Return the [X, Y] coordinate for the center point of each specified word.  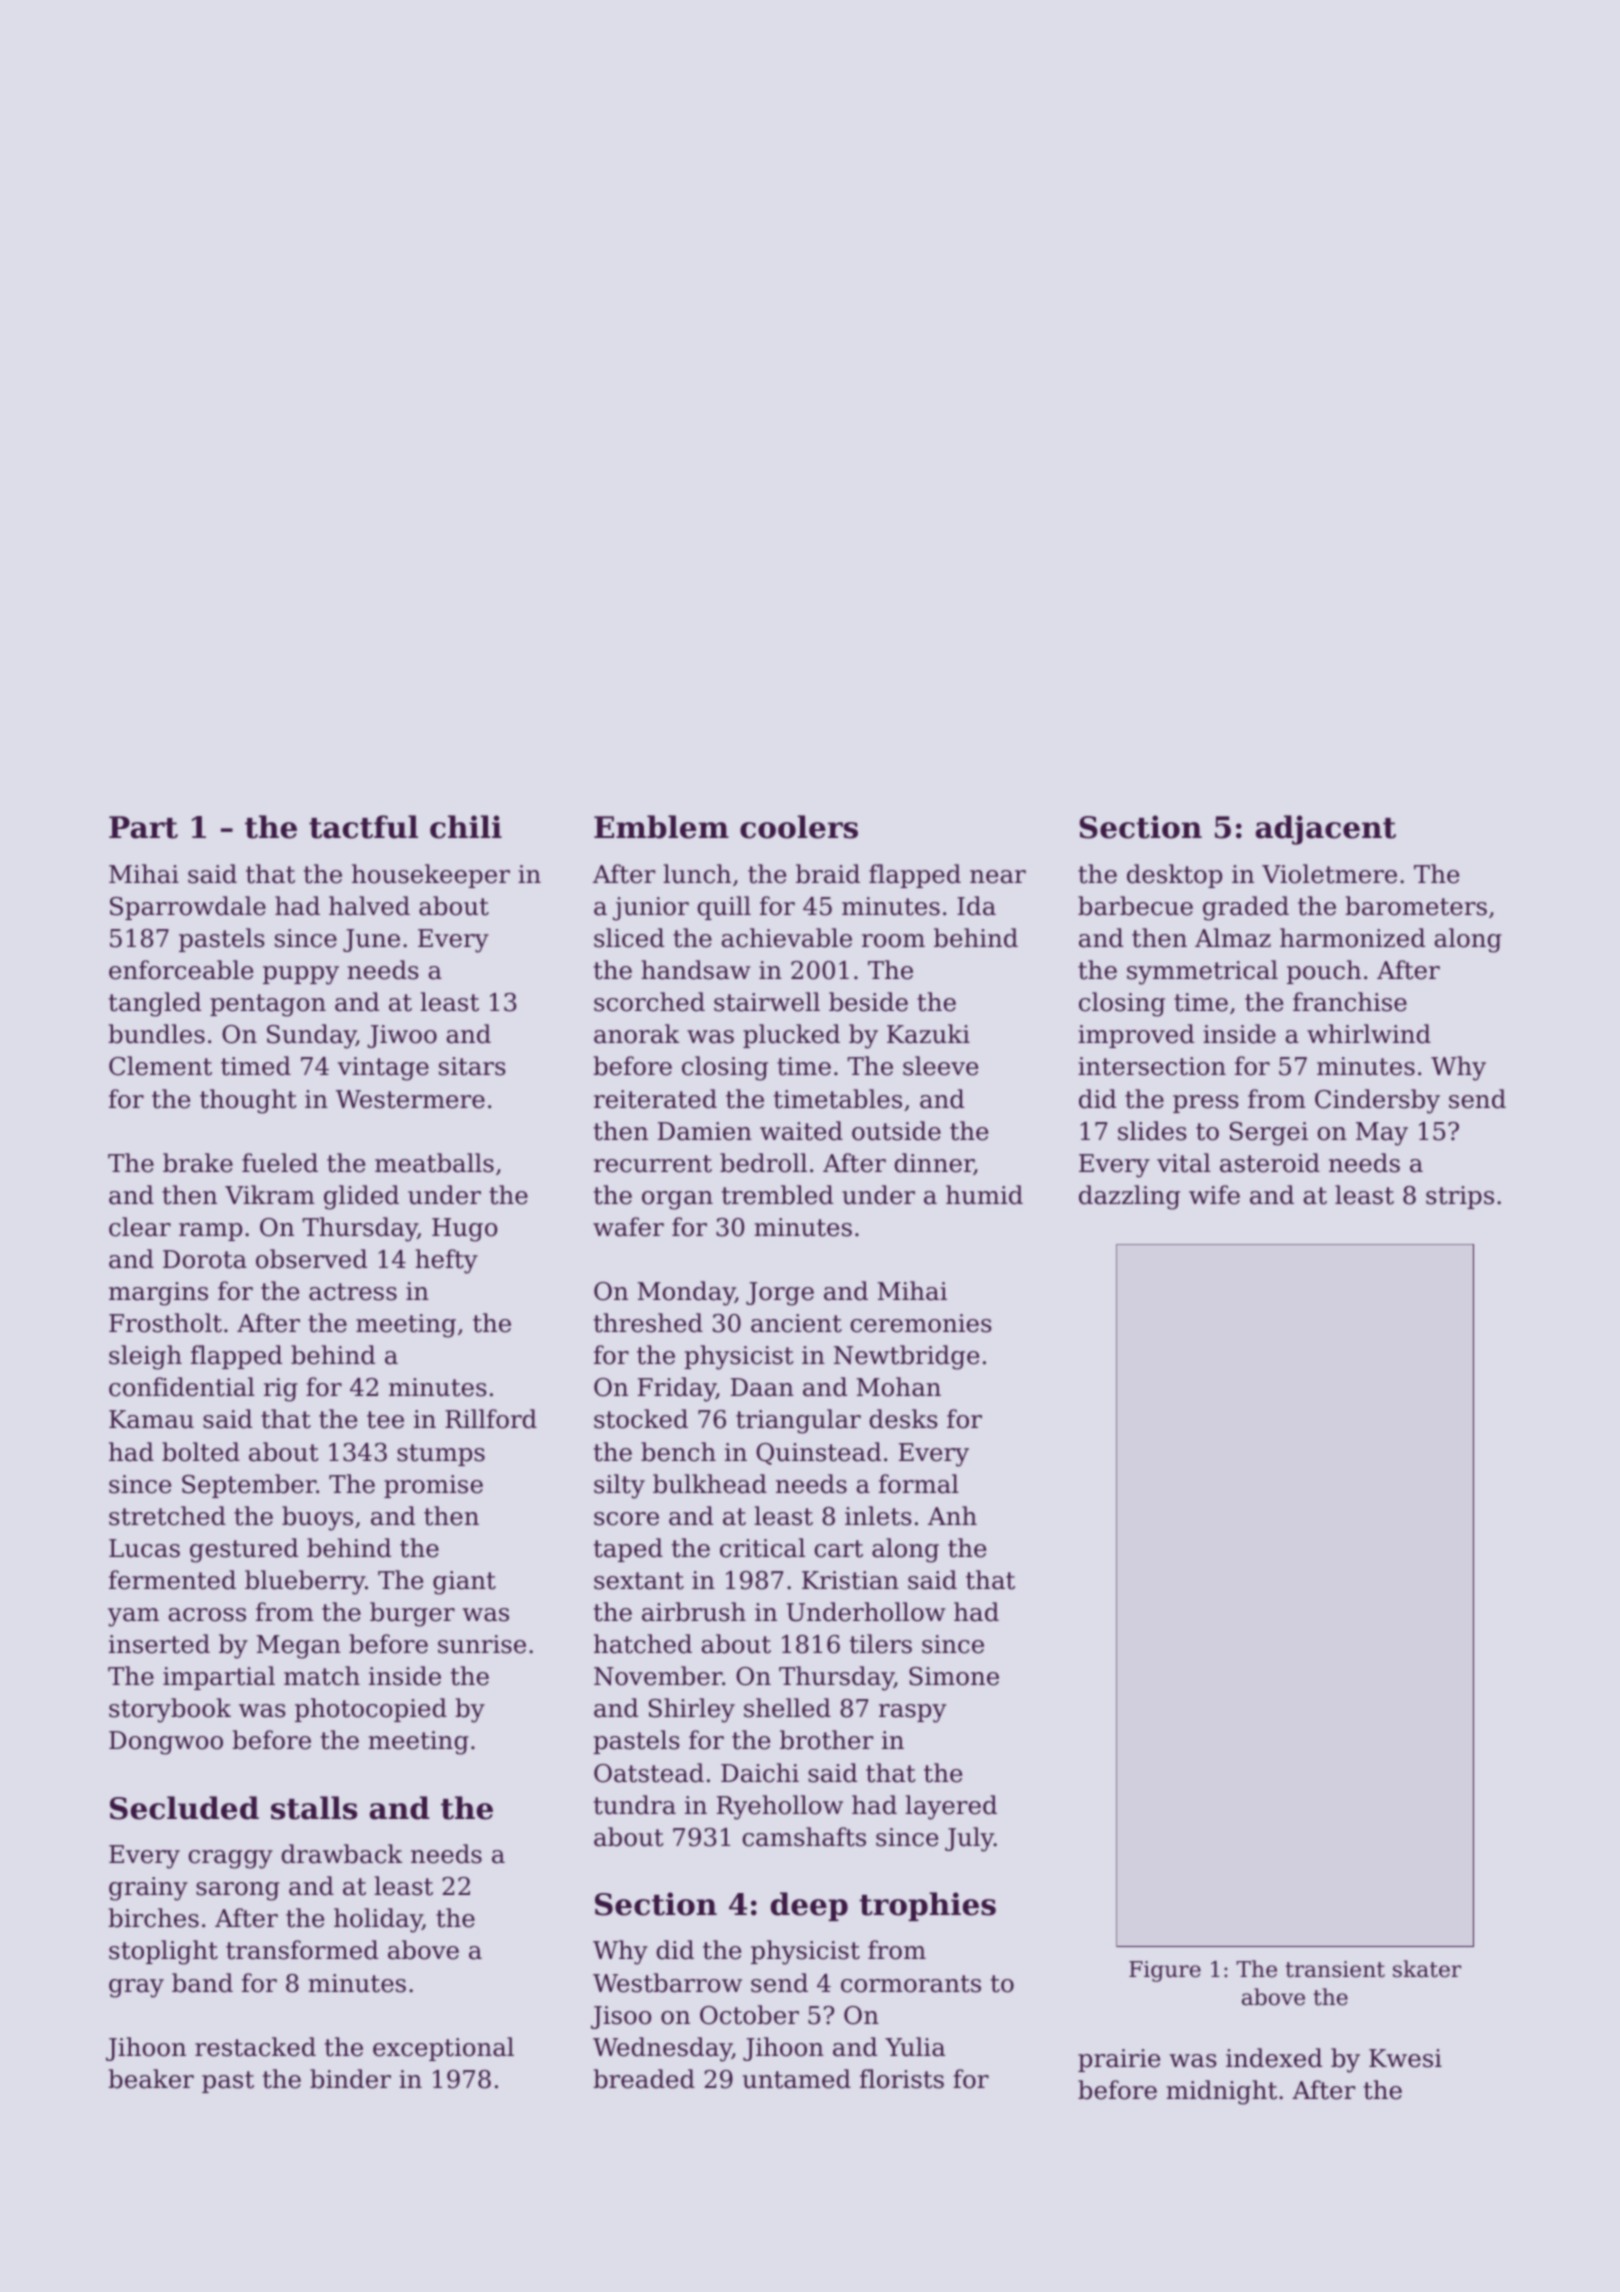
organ [677, 1200]
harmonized [1352, 938]
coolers [799, 827]
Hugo [464, 1230]
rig [281, 1390]
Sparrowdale [188, 908]
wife [1214, 1195]
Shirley [692, 1710]
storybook [170, 1710]
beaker [151, 2079]
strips [1460, 1197]
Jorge [780, 1294]
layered [951, 1807]
